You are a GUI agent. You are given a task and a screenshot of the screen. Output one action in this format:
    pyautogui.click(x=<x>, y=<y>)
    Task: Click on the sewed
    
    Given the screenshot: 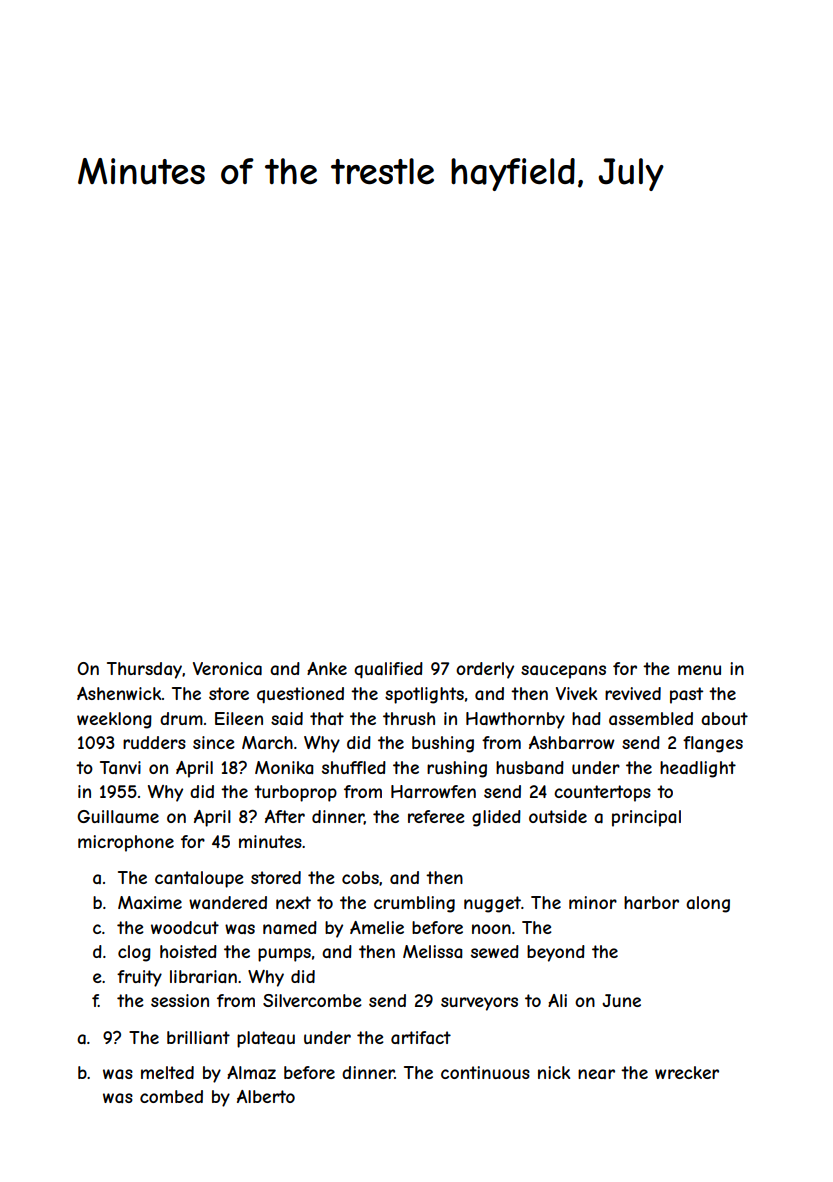 What is the action you would take?
    pyautogui.click(x=495, y=951)
